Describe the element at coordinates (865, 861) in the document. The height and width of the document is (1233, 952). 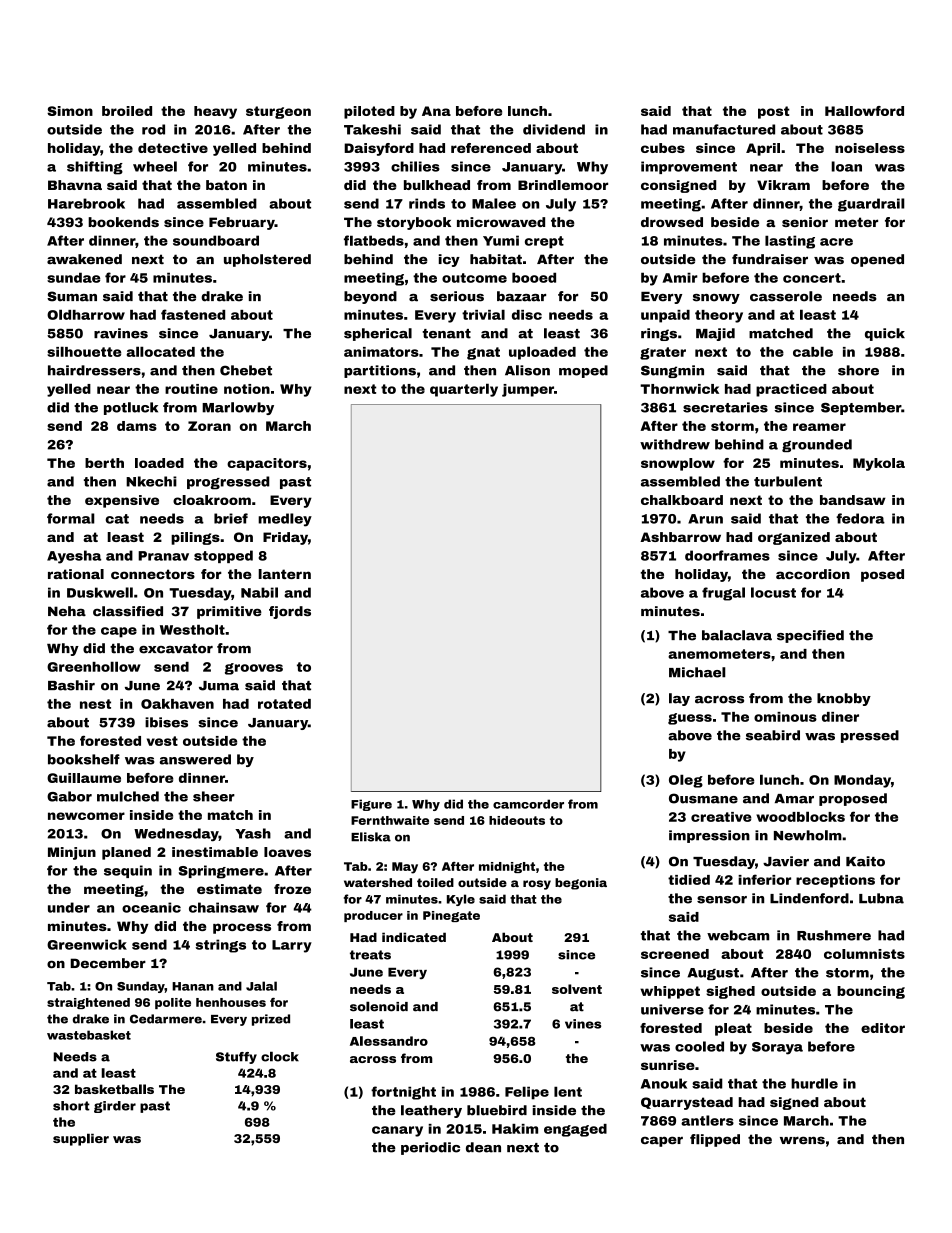
I see `Kaito` at that location.
